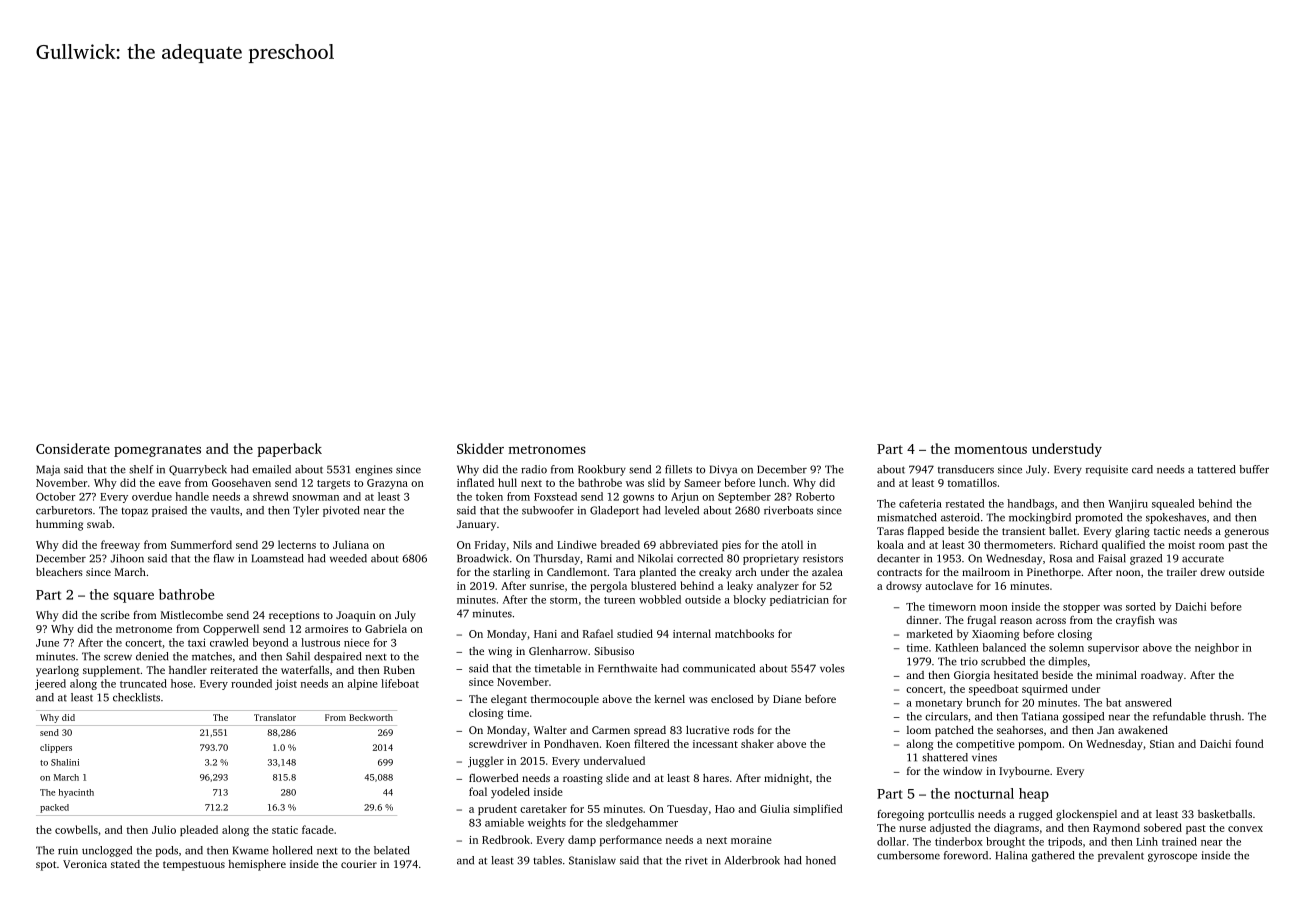  I want to click on studied, so click(635, 633).
